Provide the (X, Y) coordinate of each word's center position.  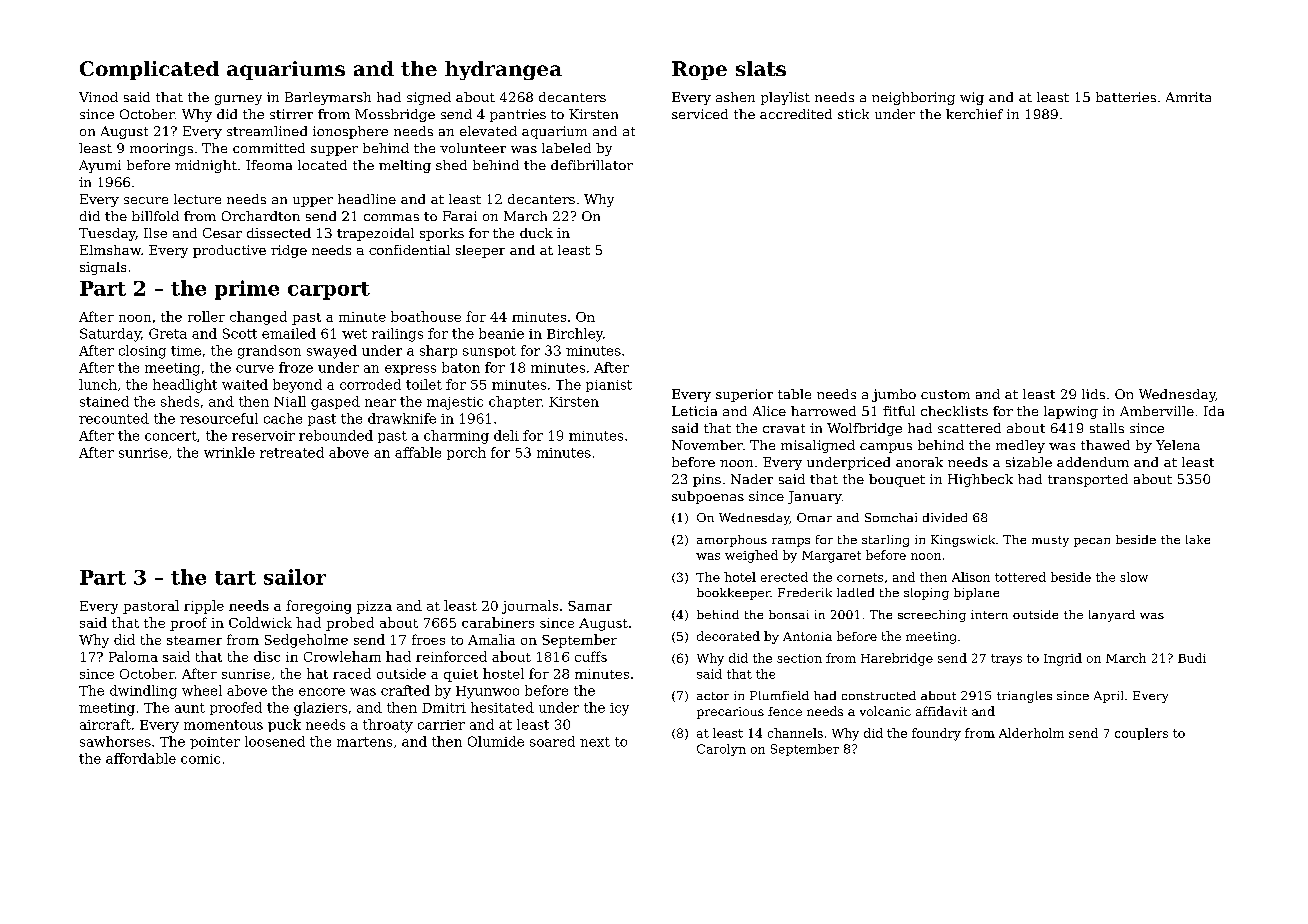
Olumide (496, 741)
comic (200, 759)
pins (707, 480)
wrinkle (229, 452)
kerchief (974, 114)
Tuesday (107, 234)
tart (235, 578)
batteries (1126, 97)
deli (506, 435)
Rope (699, 70)
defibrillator (592, 165)
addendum (1093, 462)
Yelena (1178, 445)
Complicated (149, 70)
